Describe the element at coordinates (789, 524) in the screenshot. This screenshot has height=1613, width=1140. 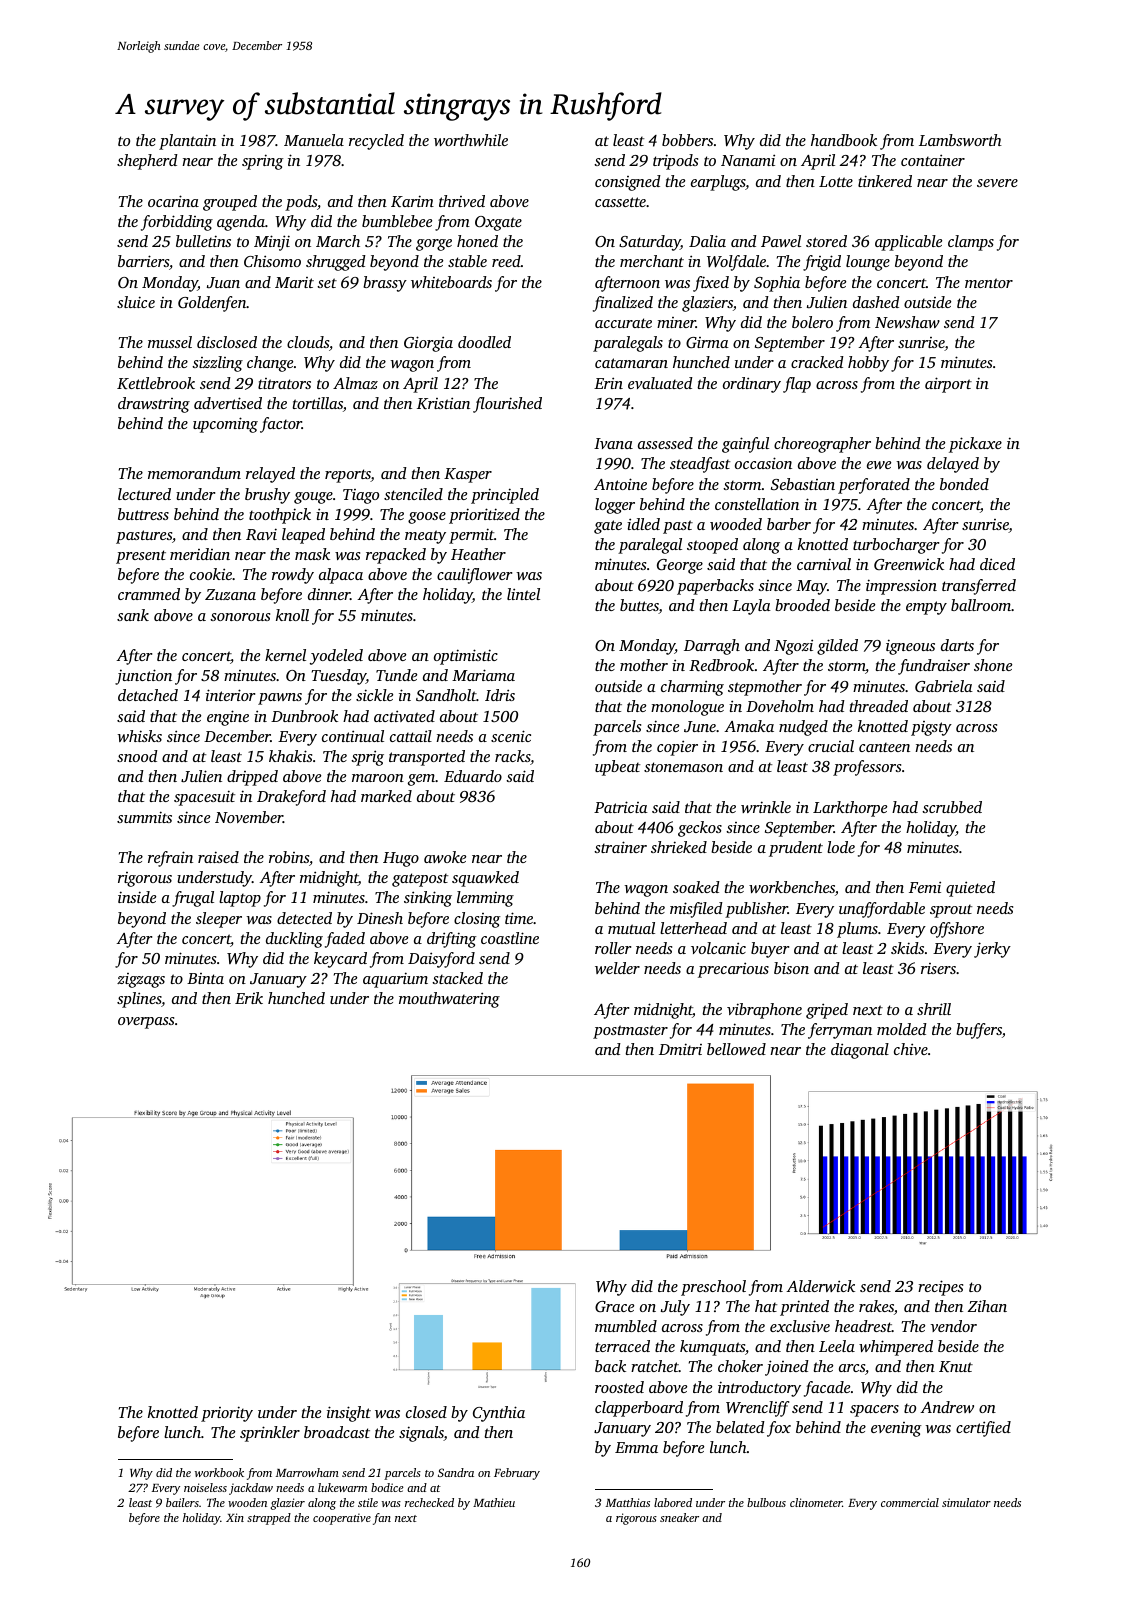
I see `barber` at that location.
